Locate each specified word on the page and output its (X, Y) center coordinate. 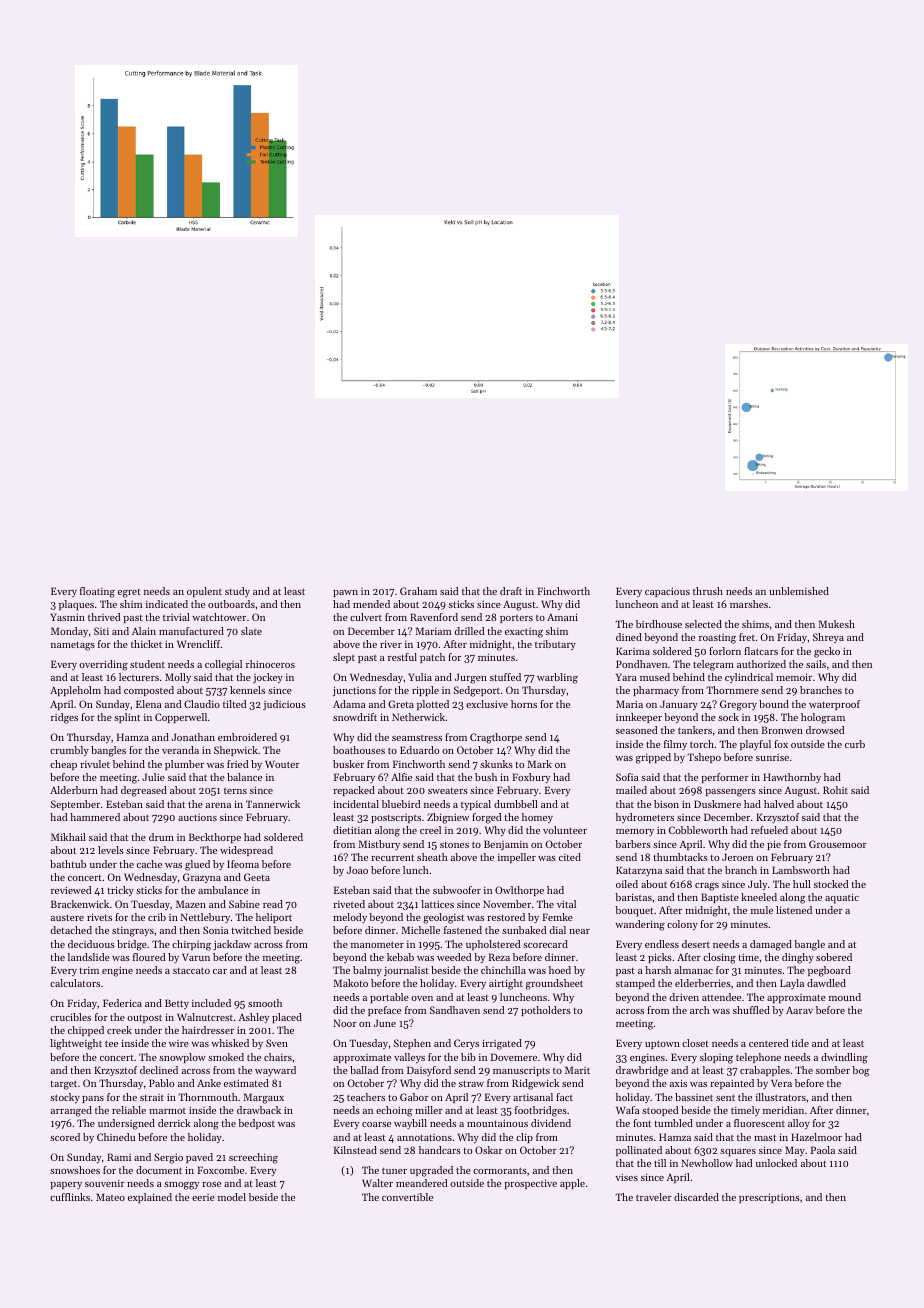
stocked (831, 884)
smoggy (181, 1186)
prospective (530, 1184)
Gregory (738, 705)
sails (816, 664)
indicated (167, 604)
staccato (191, 970)
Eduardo (419, 750)
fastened (463, 930)
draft (511, 591)
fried (237, 764)
